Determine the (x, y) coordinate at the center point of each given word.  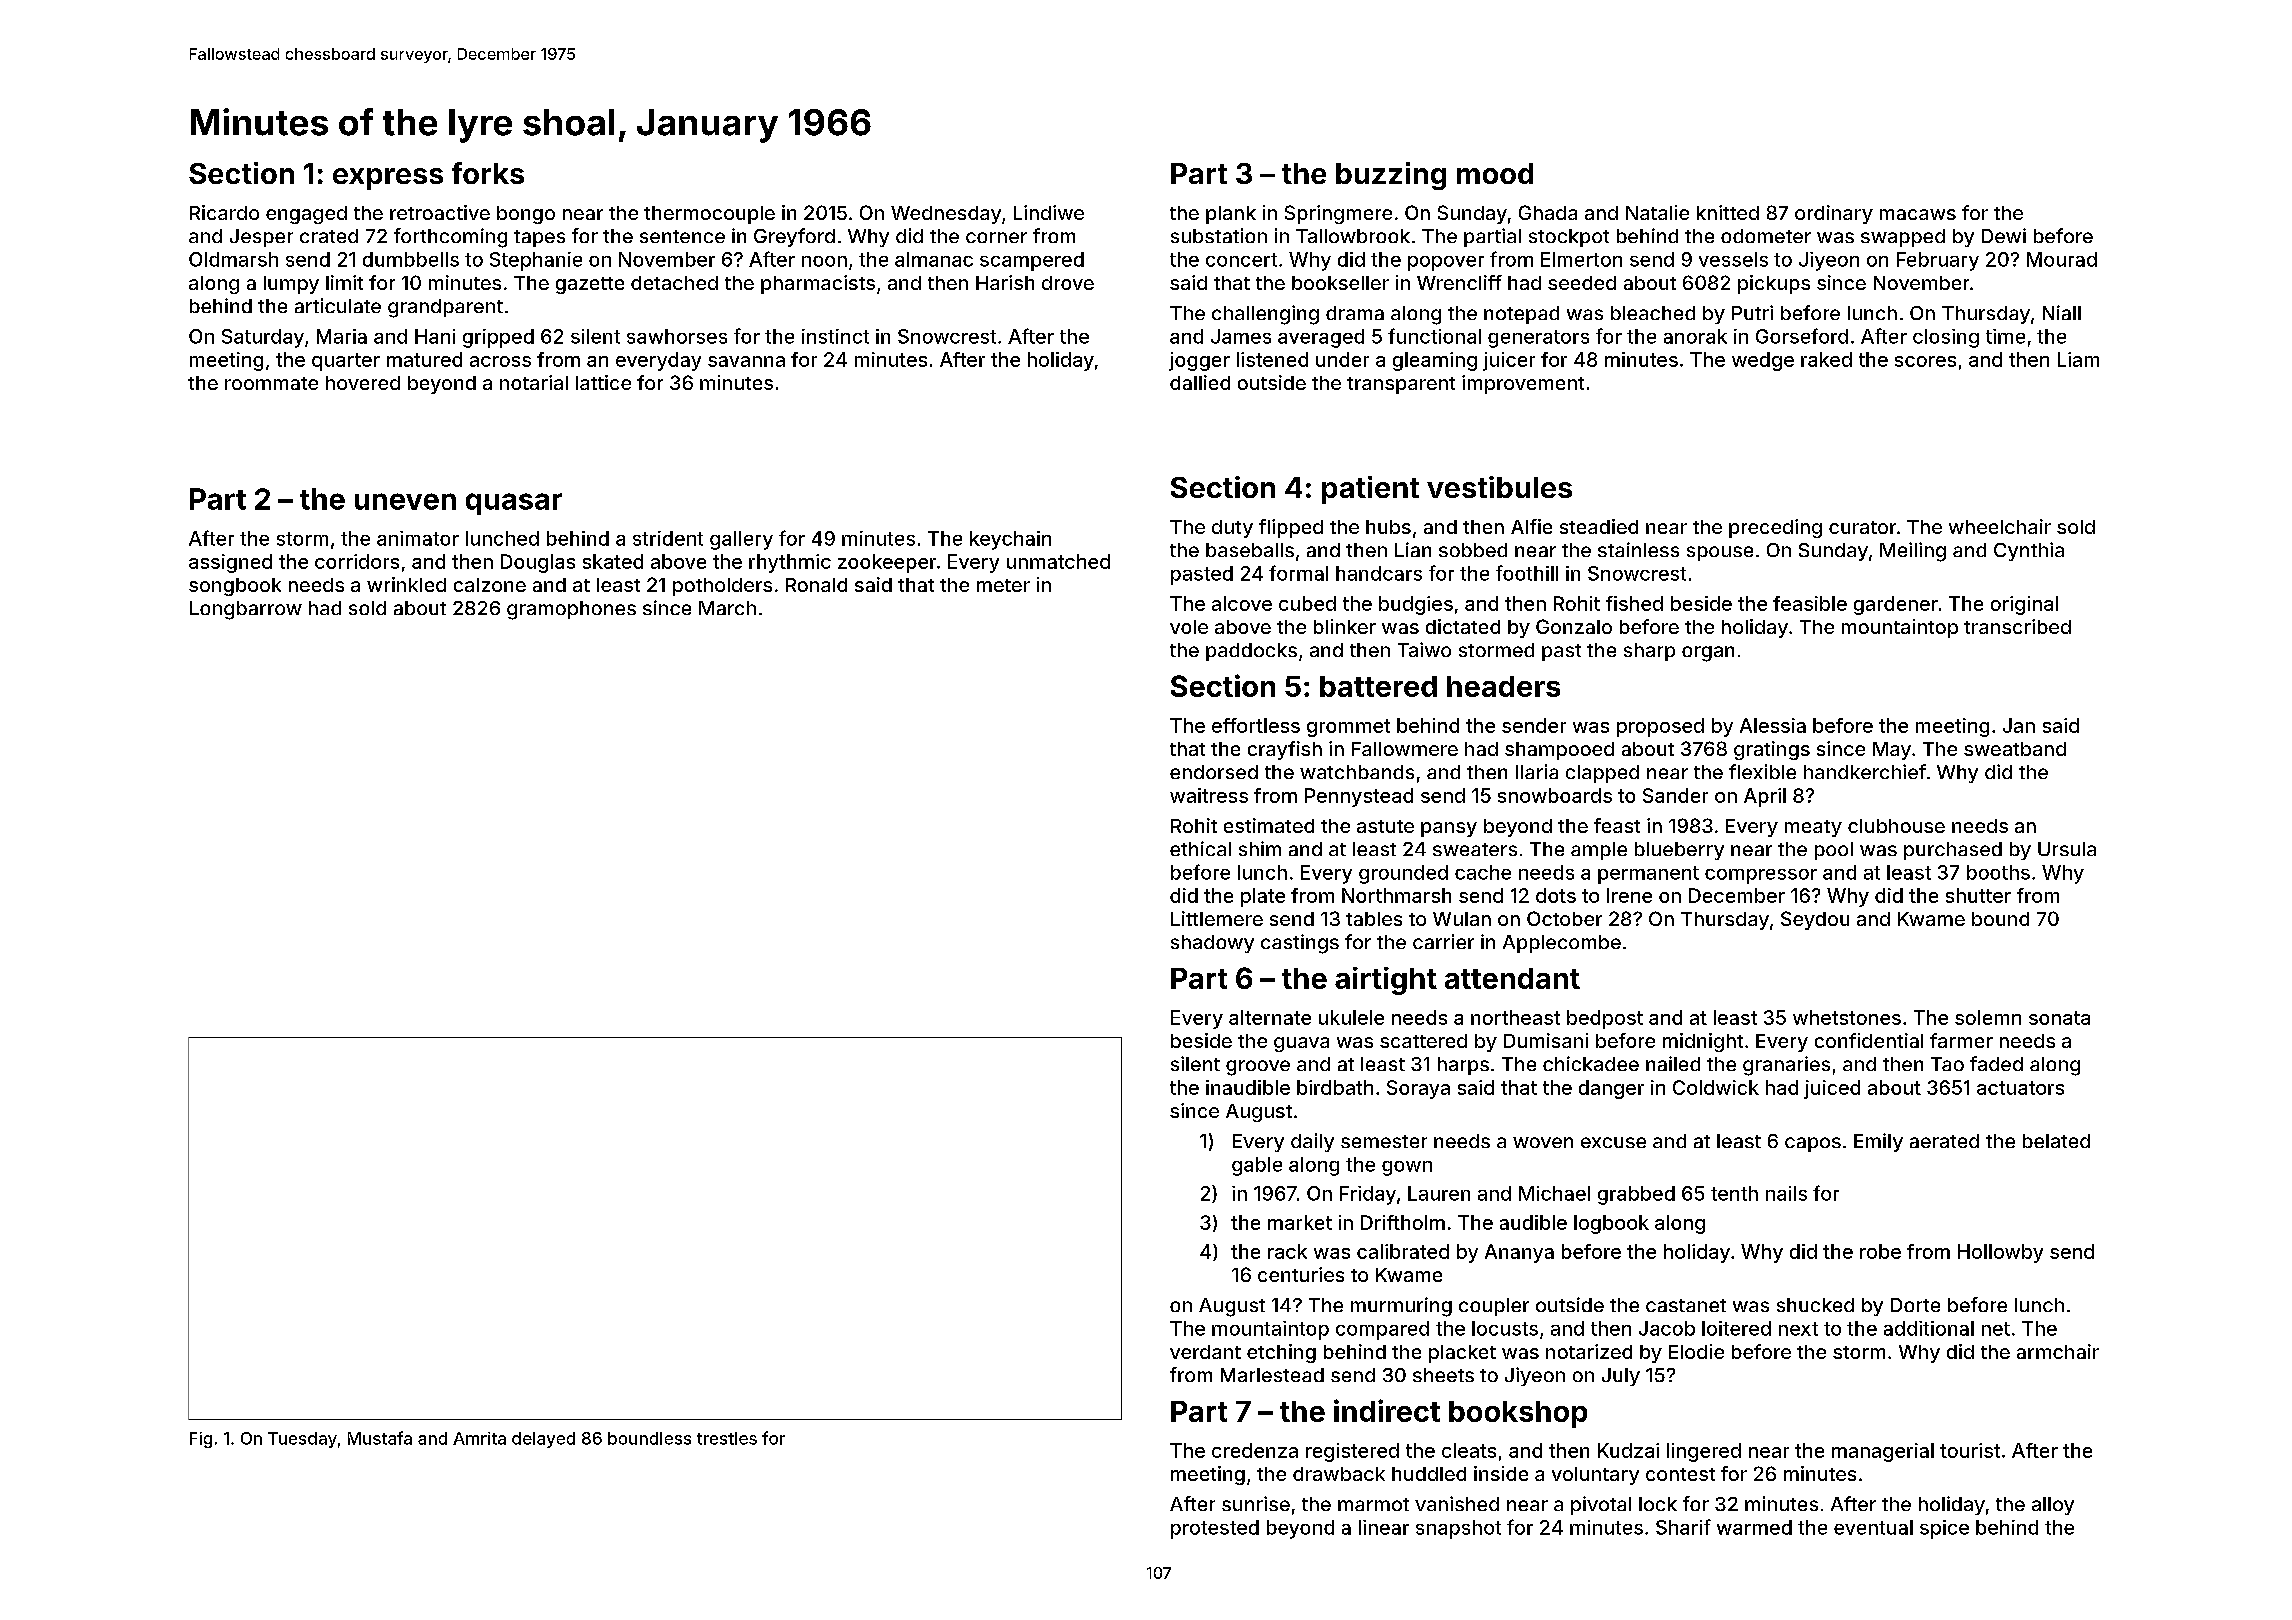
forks (488, 173)
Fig (201, 1440)
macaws (1918, 214)
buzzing (1391, 176)
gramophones (571, 610)
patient (1370, 490)
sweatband (2015, 749)
